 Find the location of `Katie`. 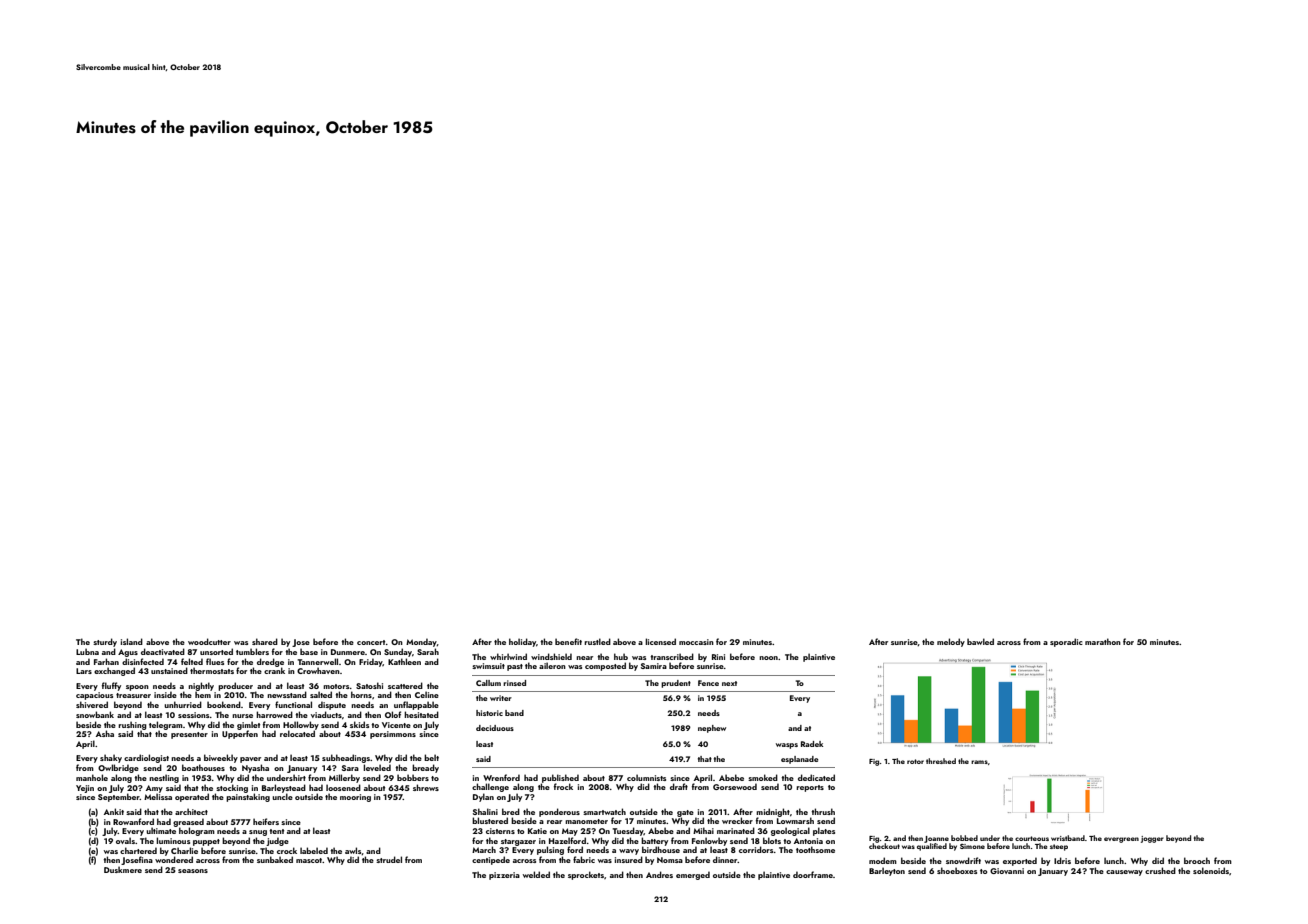

Katie is located at coordinates (537, 831).
